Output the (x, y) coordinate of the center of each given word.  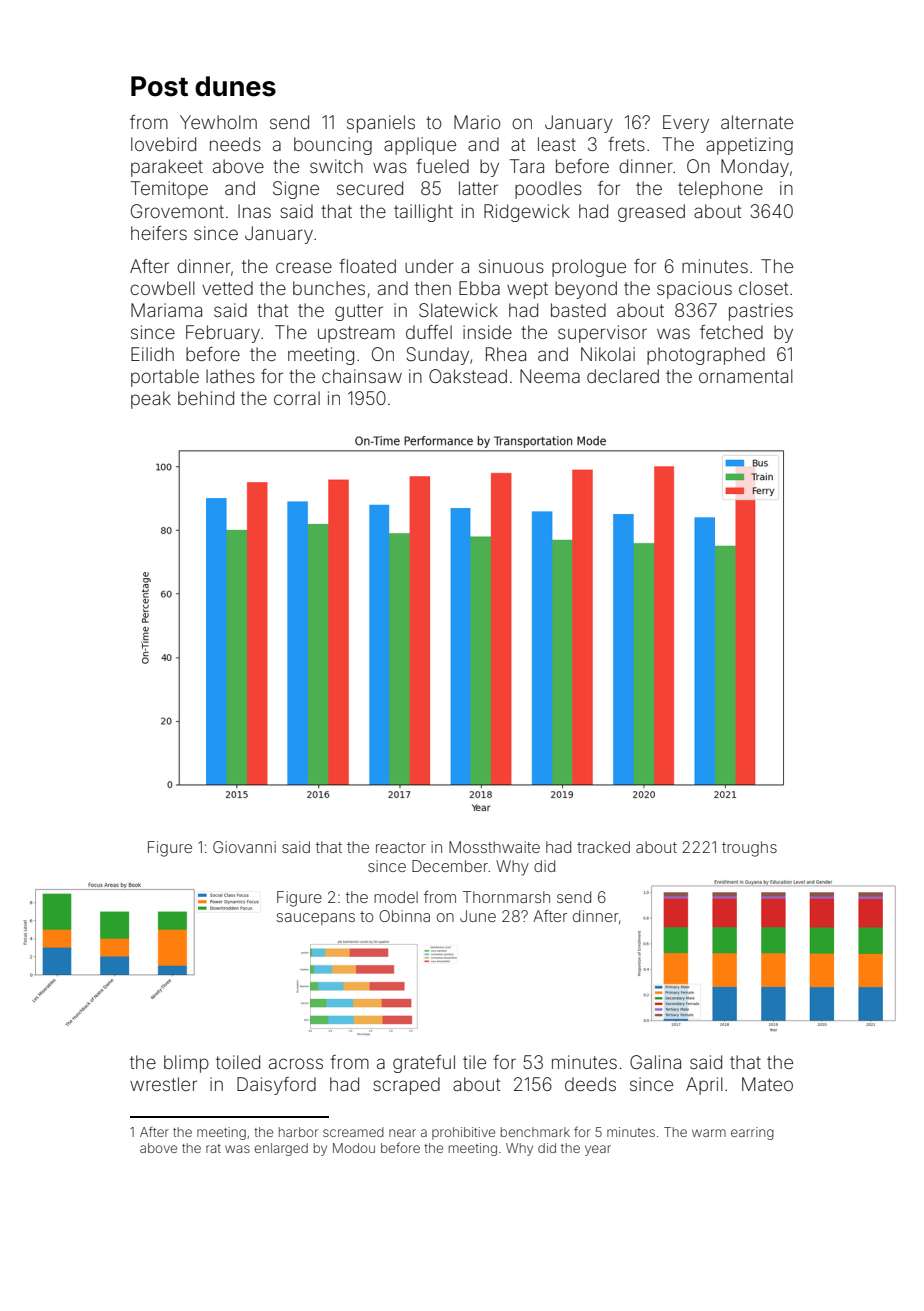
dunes (235, 86)
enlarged (281, 1149)
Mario (477, 122)
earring (752, 1133)
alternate (757, 122)
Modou (354, 1148)
